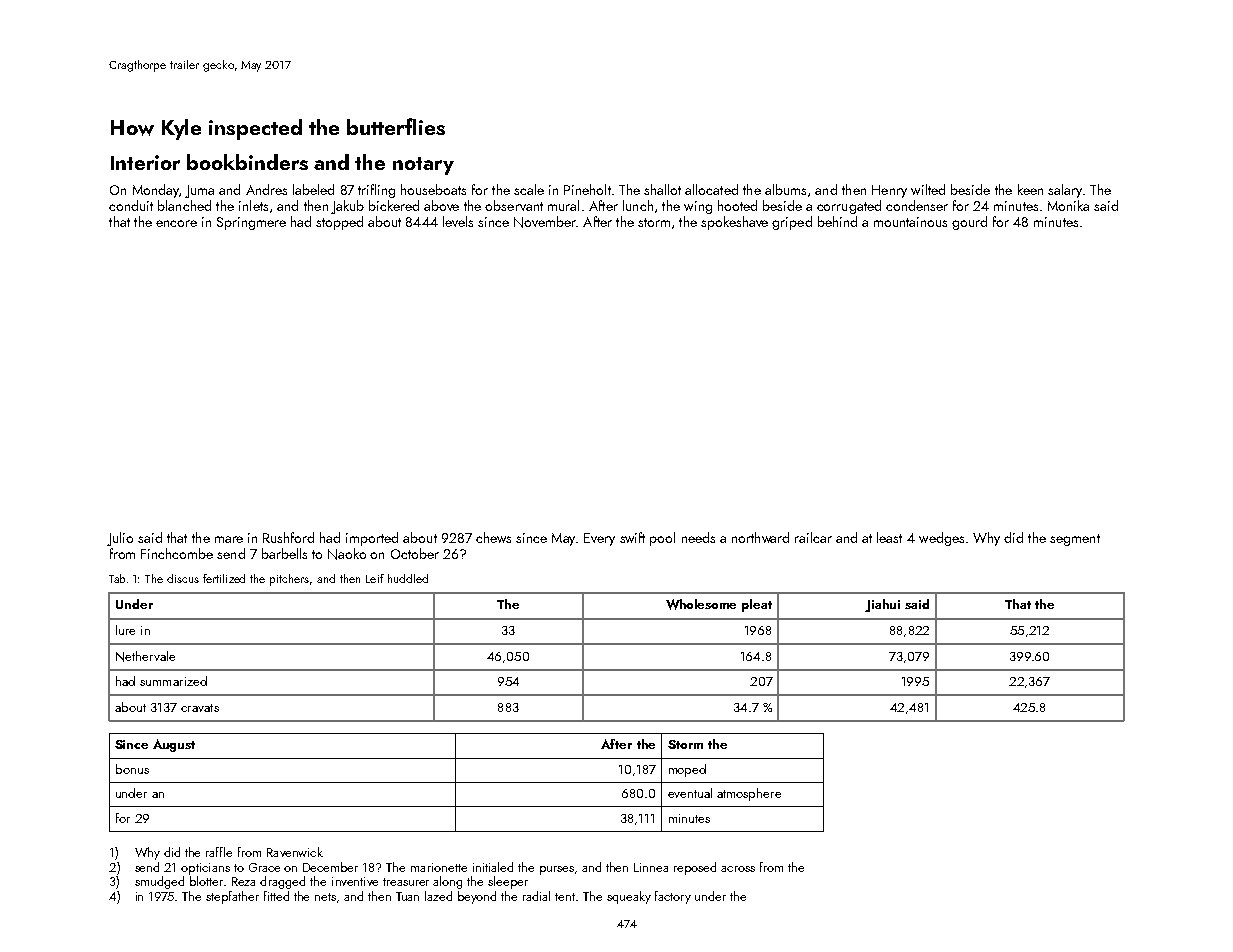  I want to click on Jiahui, so click(882, 605).
